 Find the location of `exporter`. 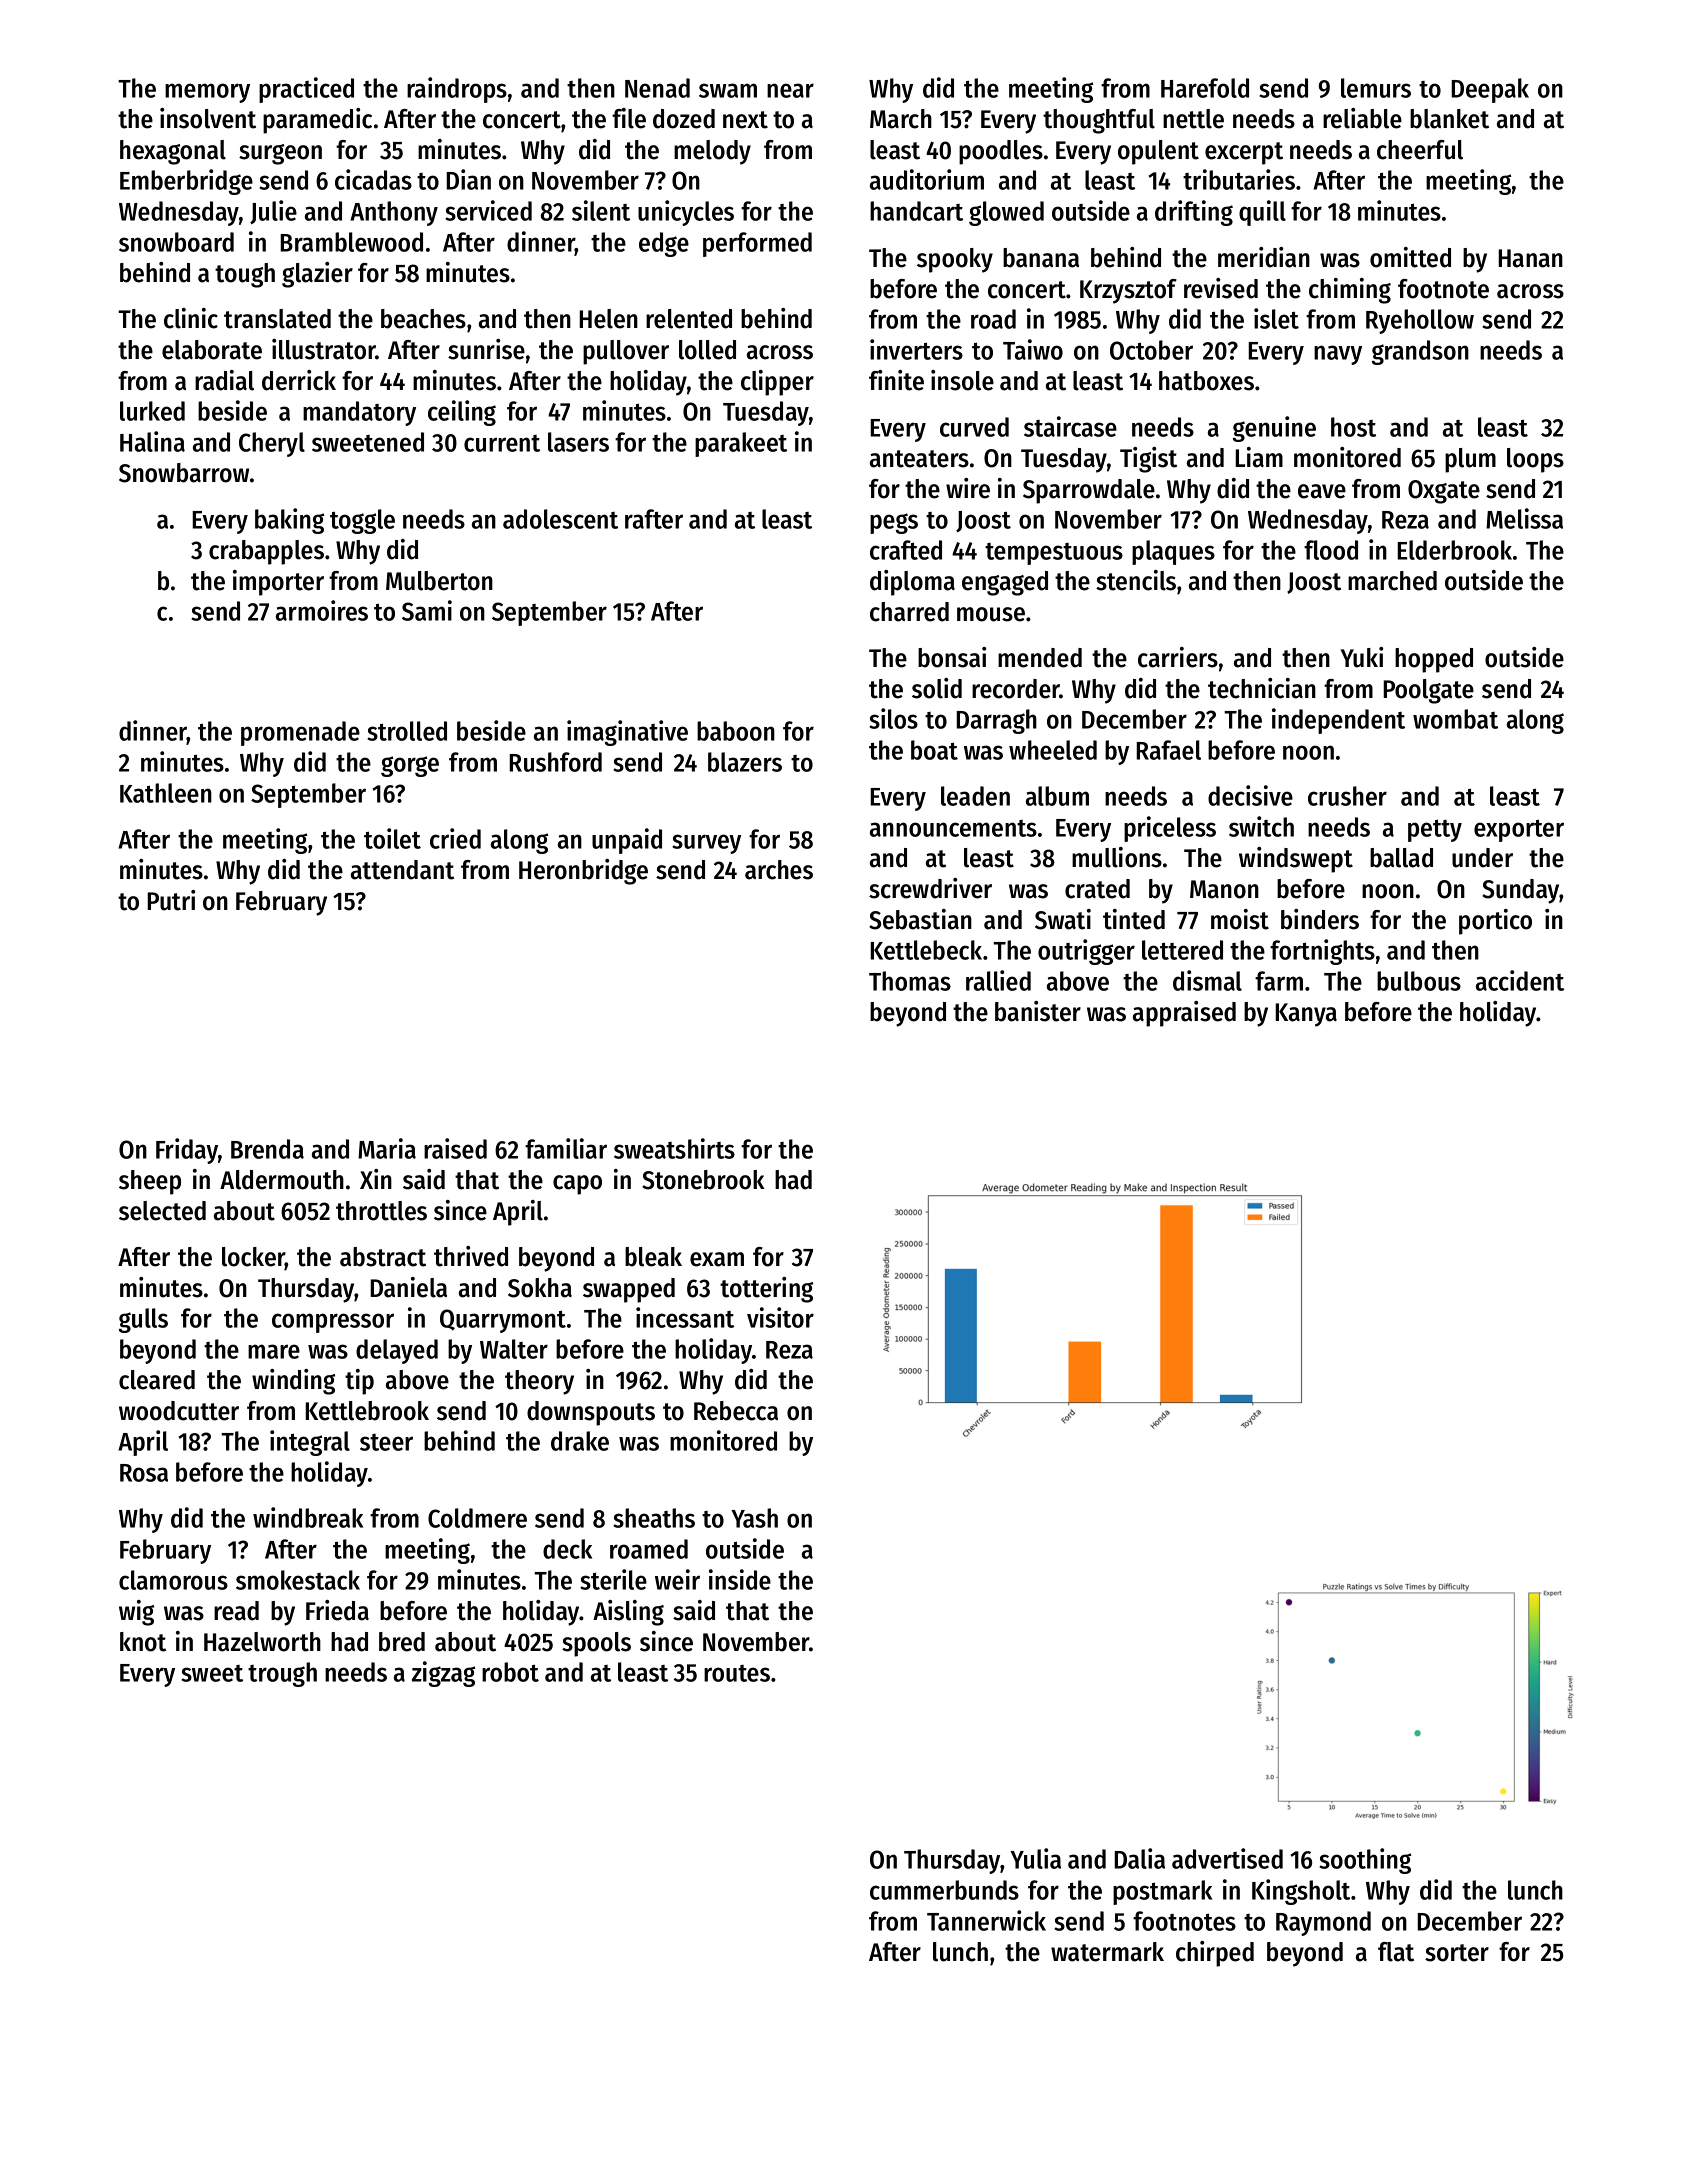

exporter is located at coordinates (1519, 831).
